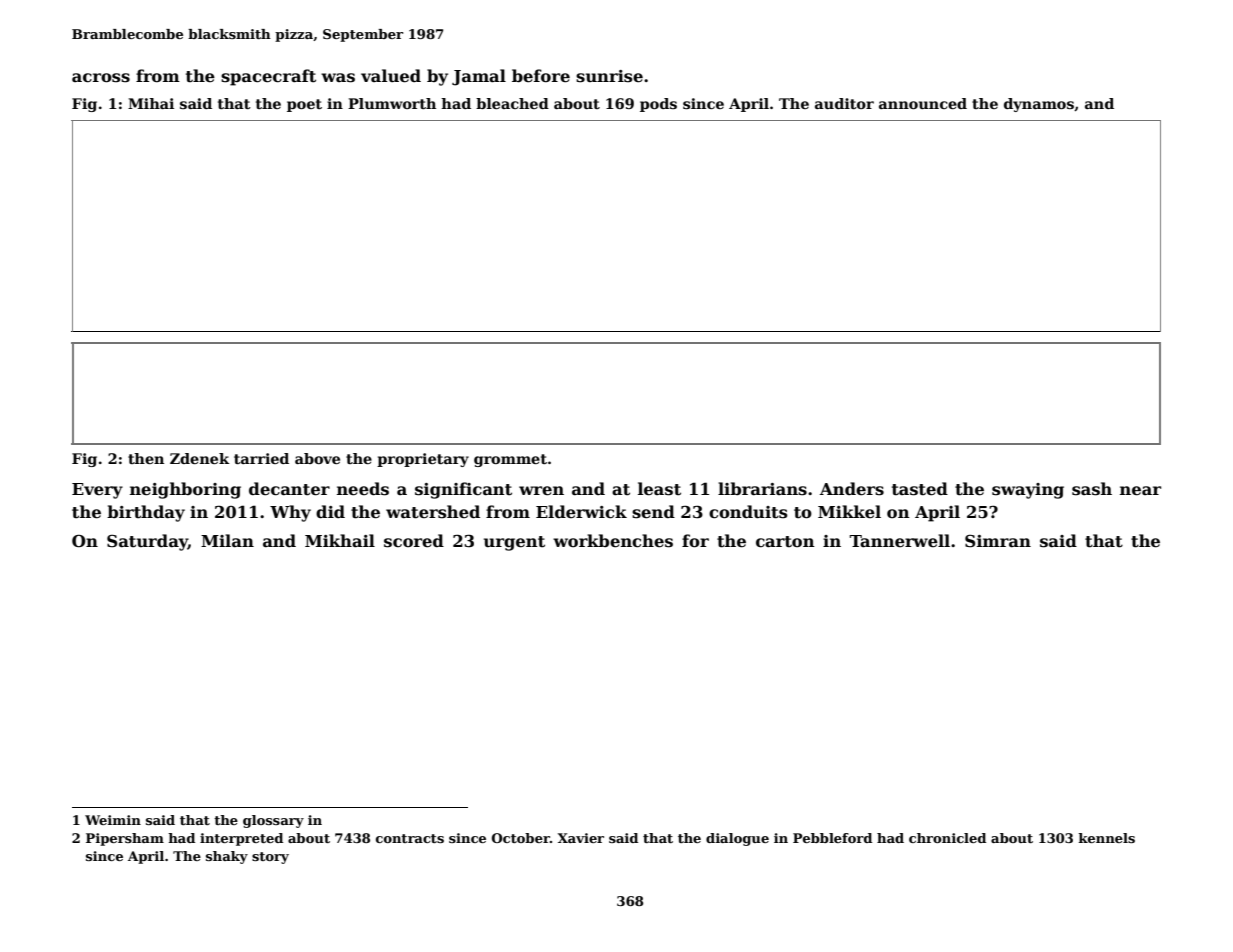 The width and height of the document is (1233, 952). I want to click on spacecraft, so click(268, 77).
